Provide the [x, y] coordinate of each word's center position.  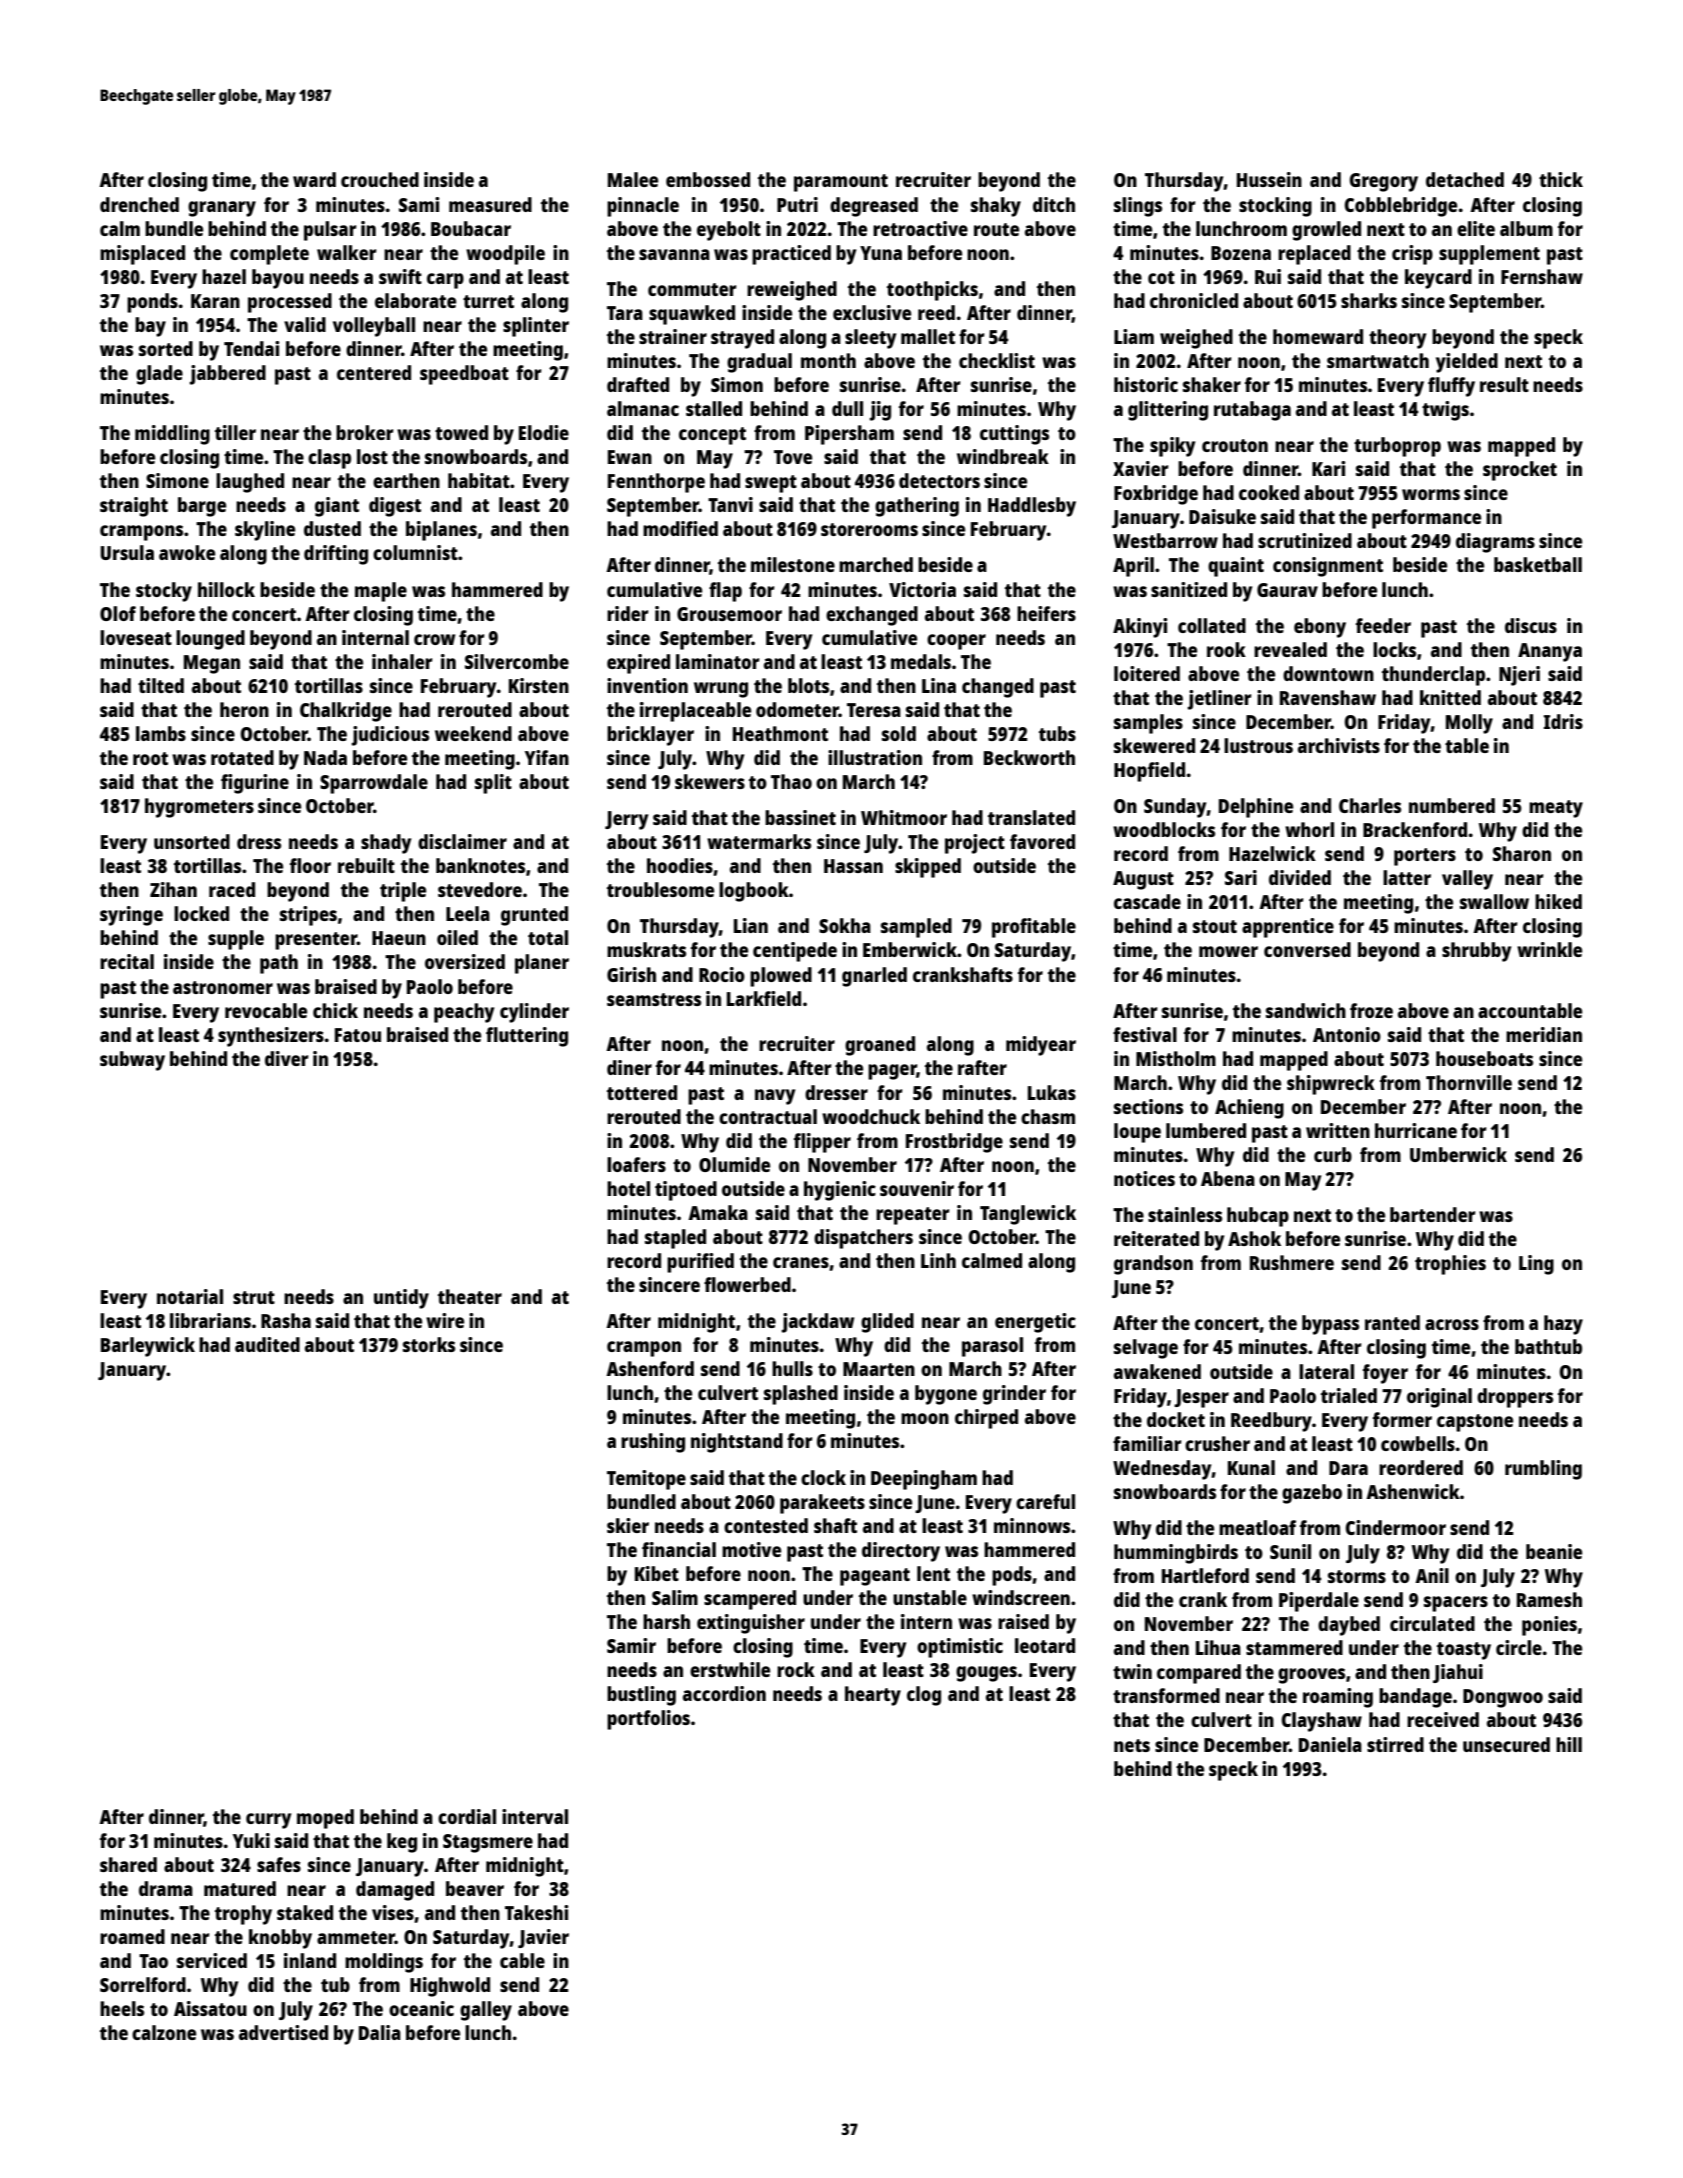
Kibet [657, 1573]
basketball [1538, 564]
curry [268, 1821]
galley [486, 2011]
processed [290, 303]
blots [808, 685]
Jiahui [1458, 1673]
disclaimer [462, 841]
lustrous [1258, 745]
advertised [283, 2032]
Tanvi [730, 504]
